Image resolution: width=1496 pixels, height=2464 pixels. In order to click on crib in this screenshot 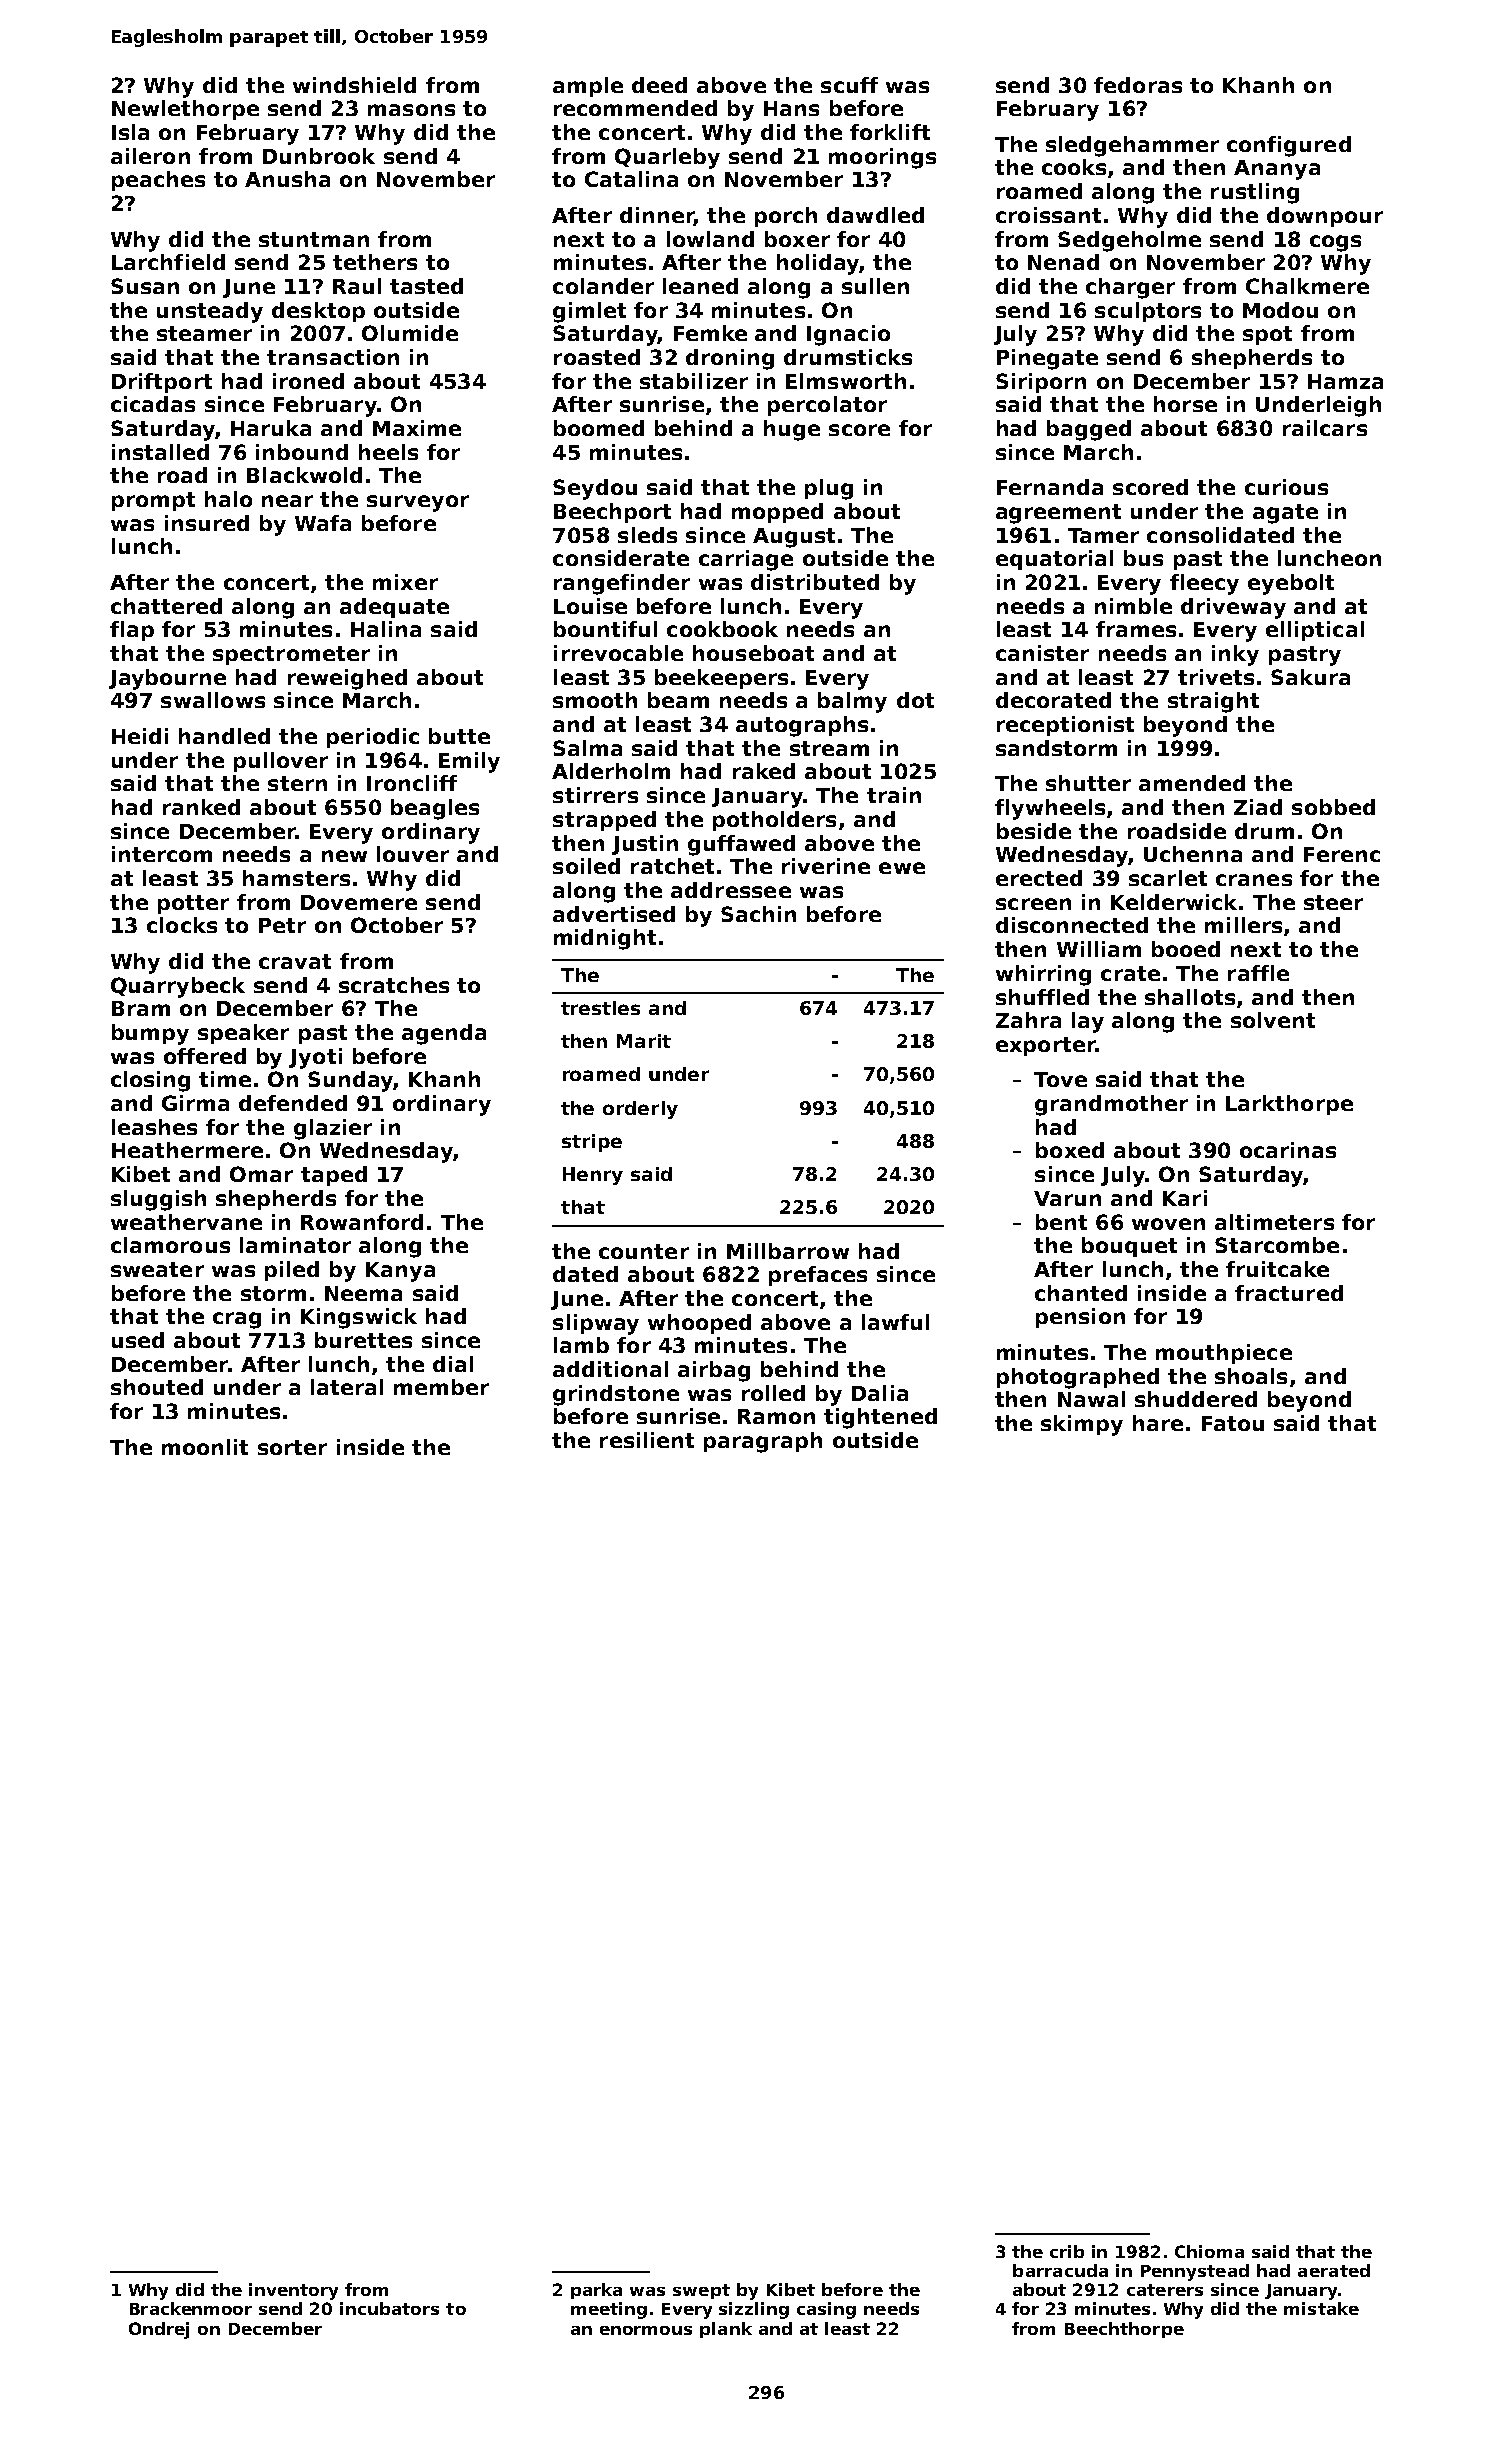, I will do `click(1067, 2251)`.
